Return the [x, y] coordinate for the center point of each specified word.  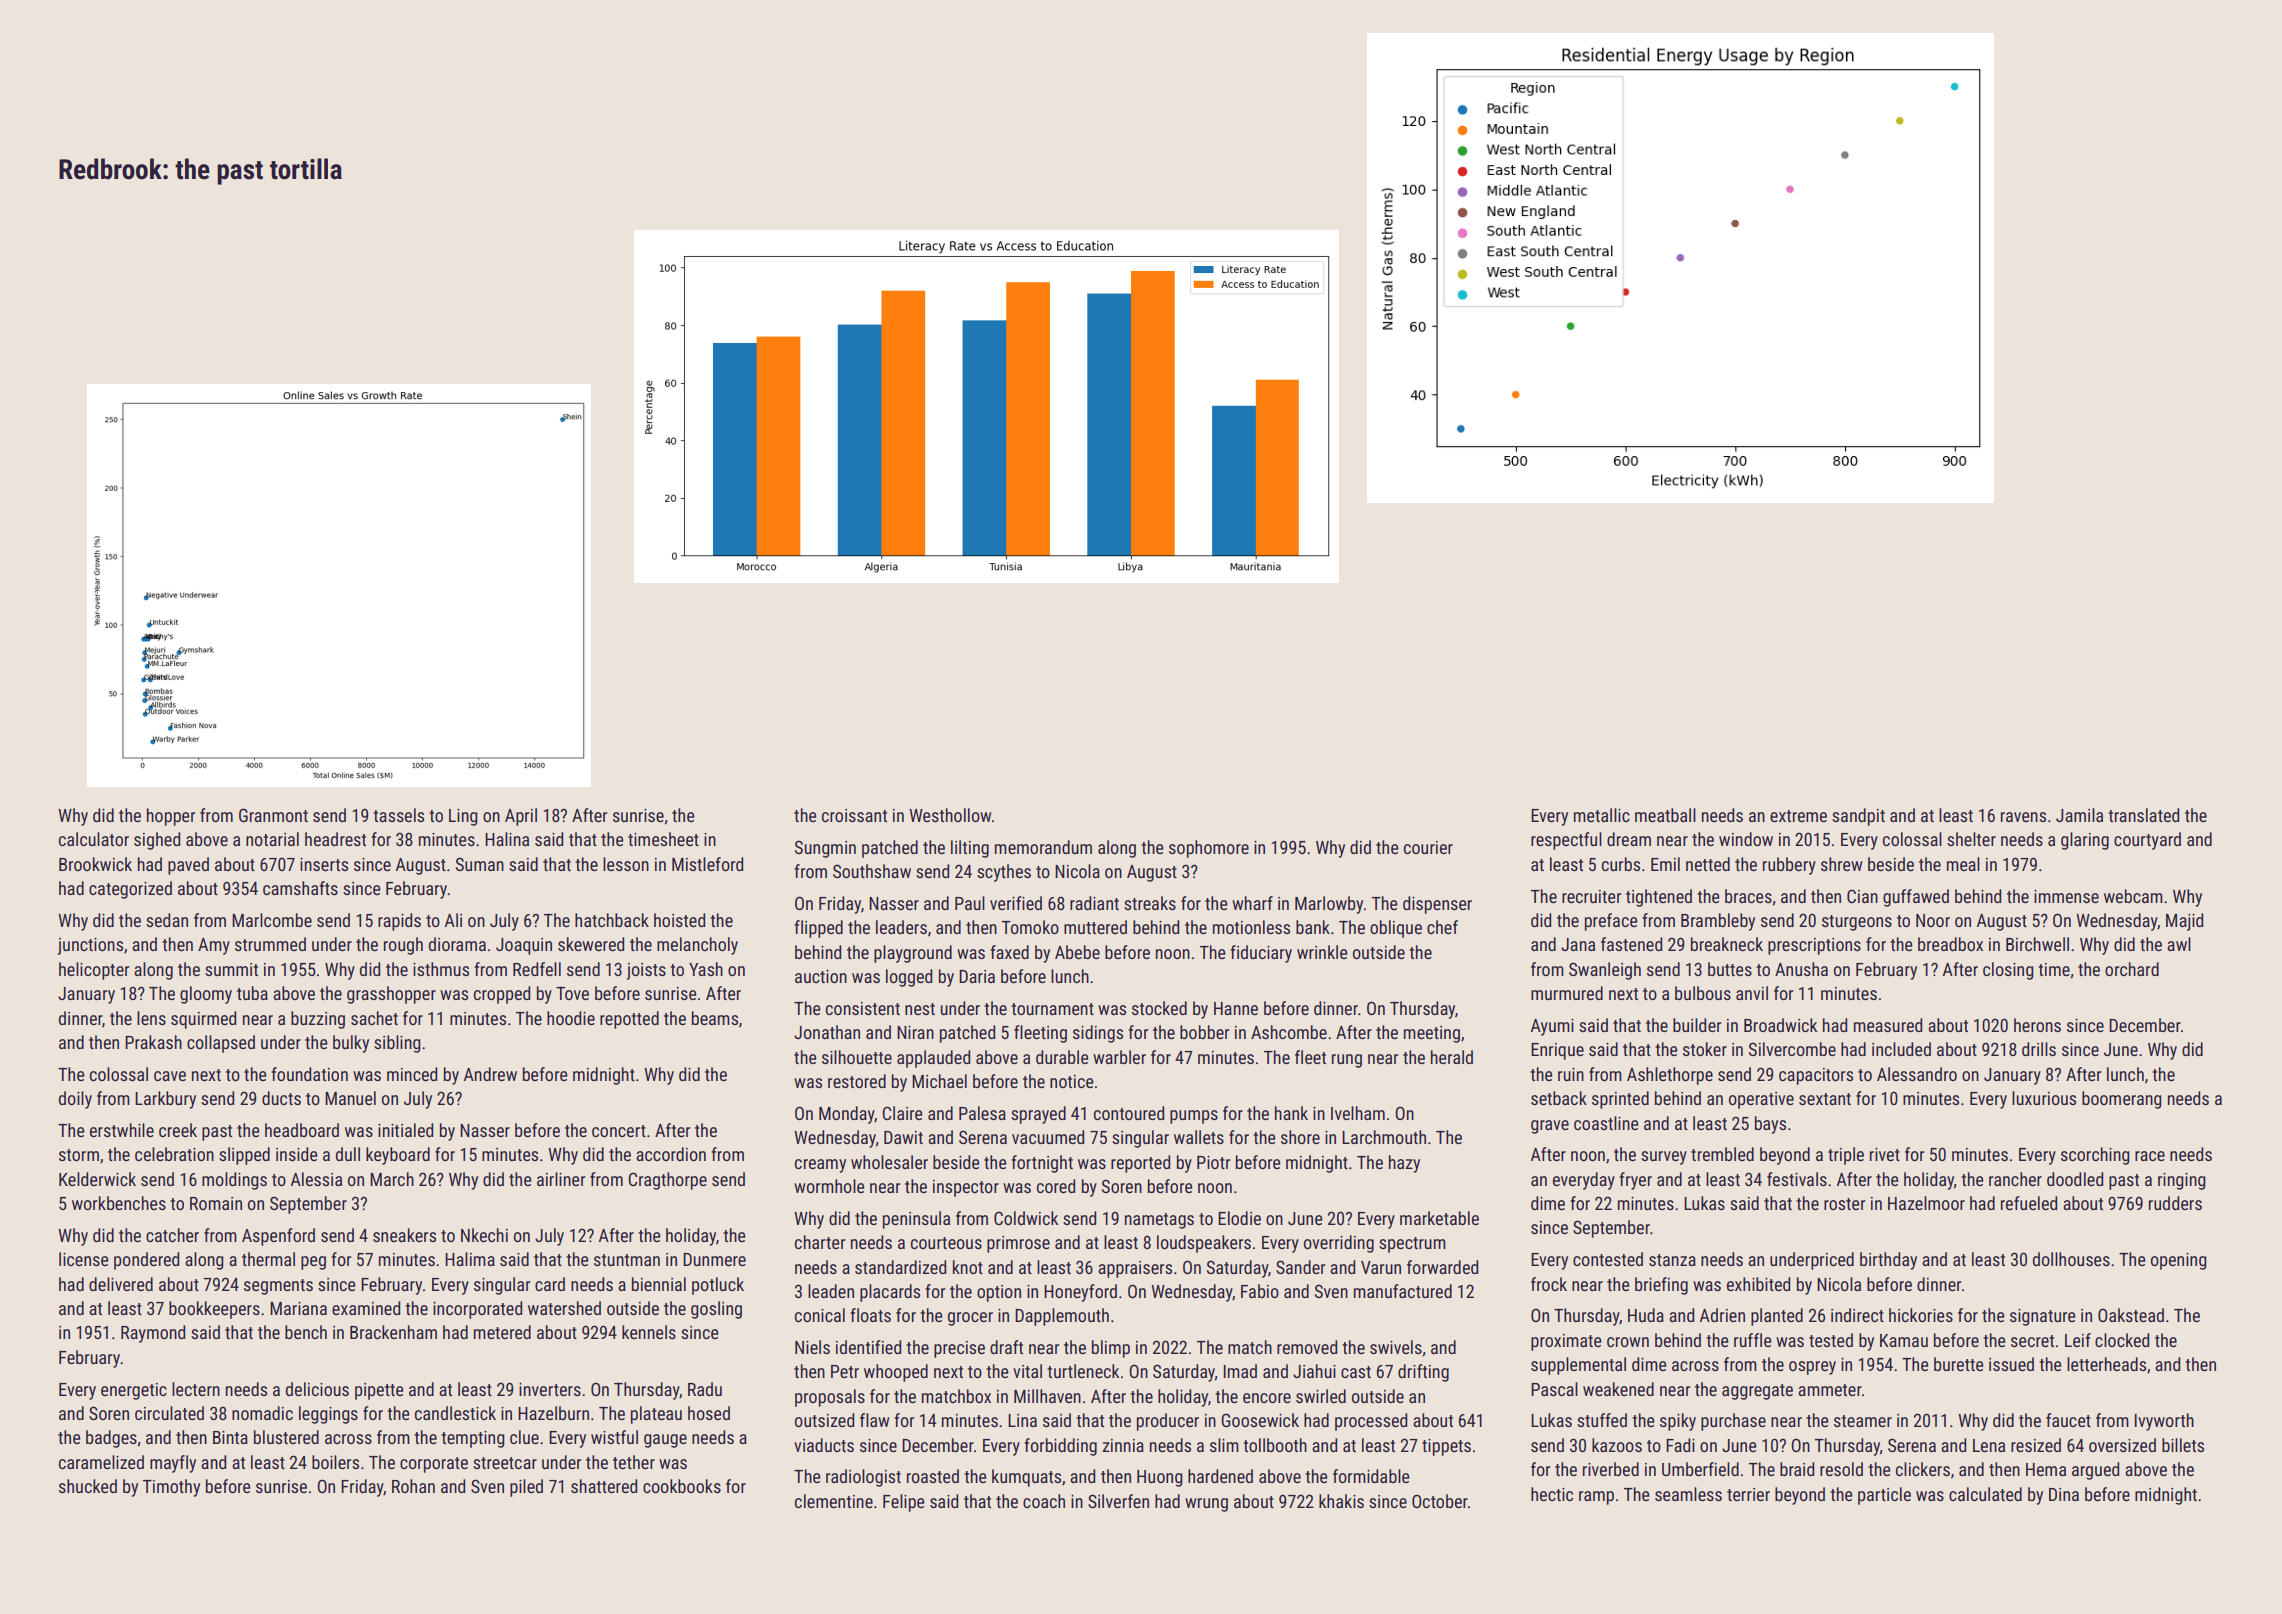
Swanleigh [1605, 971]
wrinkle [1322, 952]
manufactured [1403, 1291]
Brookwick [95, 864]
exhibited [1758, 1284]
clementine [834, 1501]
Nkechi [484, 1235]
